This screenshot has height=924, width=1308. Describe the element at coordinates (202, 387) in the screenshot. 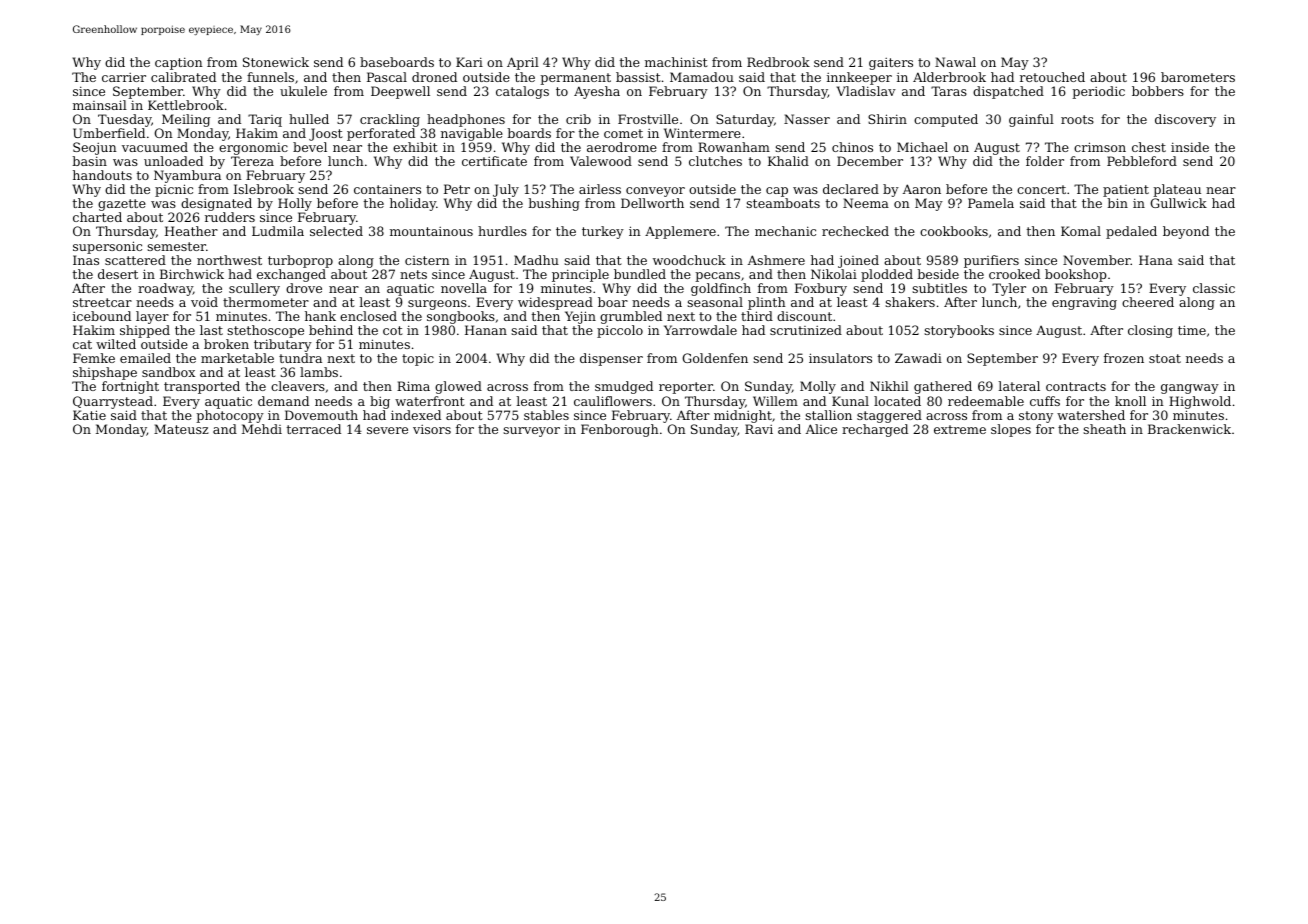

I see `transported` at that location.
